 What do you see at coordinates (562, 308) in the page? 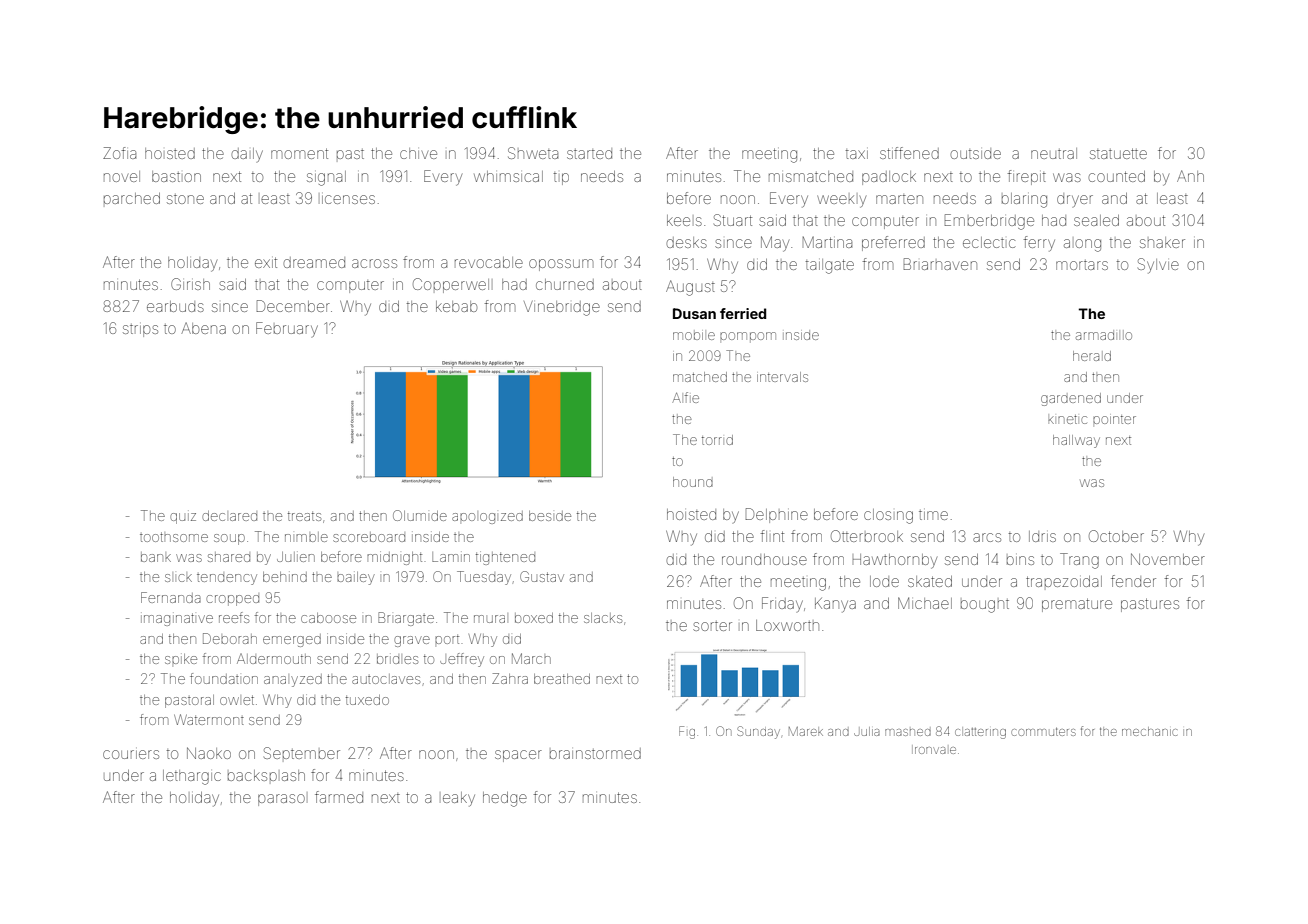
I see `Vinebridge` at bounding box center [562, 308].
